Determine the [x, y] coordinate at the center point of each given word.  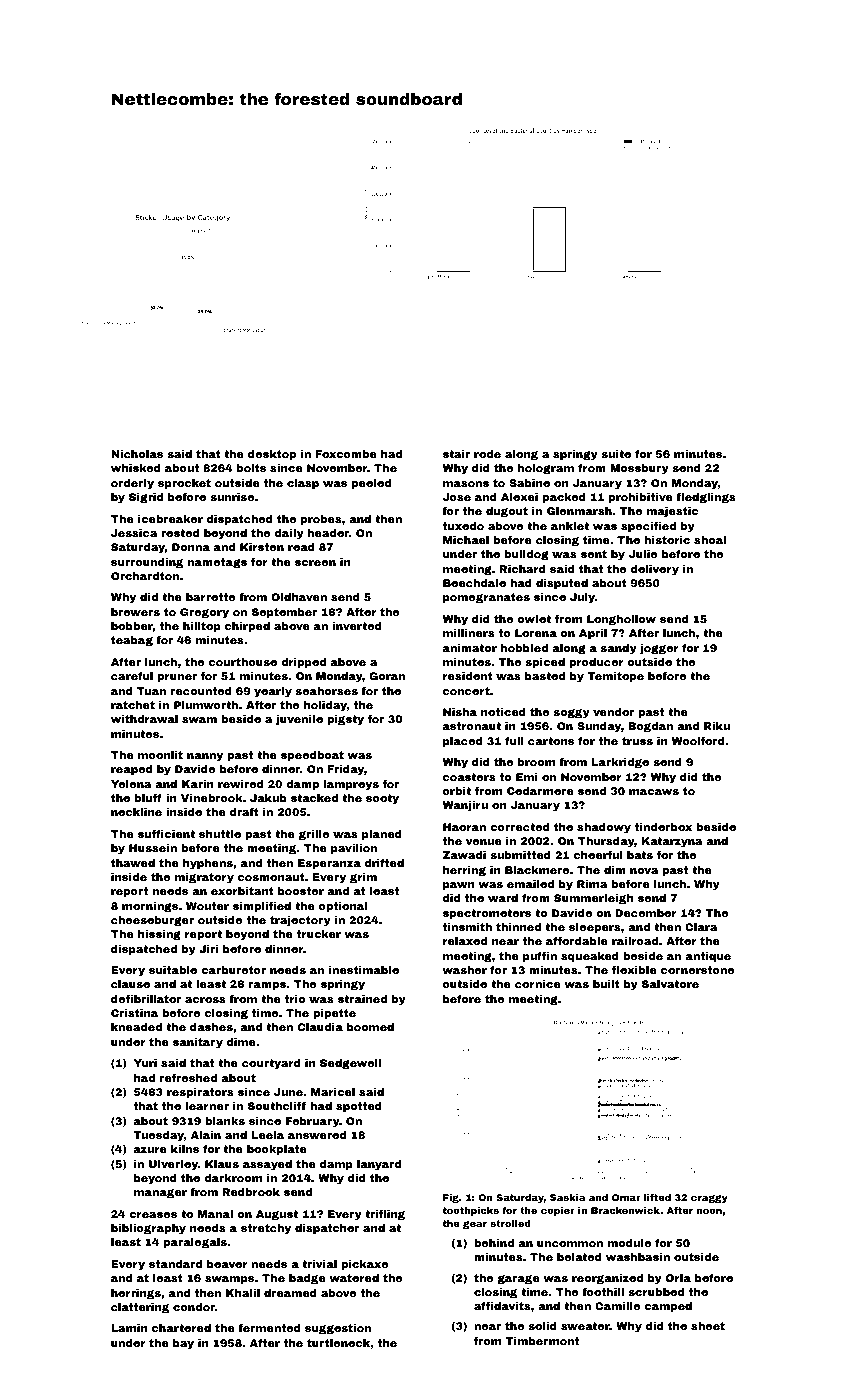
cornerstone [697, 970]
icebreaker [170, 519]
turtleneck [338, 1343]
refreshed [188, 1078]
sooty [382, 799]
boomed [370, 1027]
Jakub [268, 798]
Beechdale [474, 583]
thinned [518, 927]
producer [596, 663]
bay [183, 1344]
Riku [717, 726]
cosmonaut [271, 877]
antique [708, 957]
